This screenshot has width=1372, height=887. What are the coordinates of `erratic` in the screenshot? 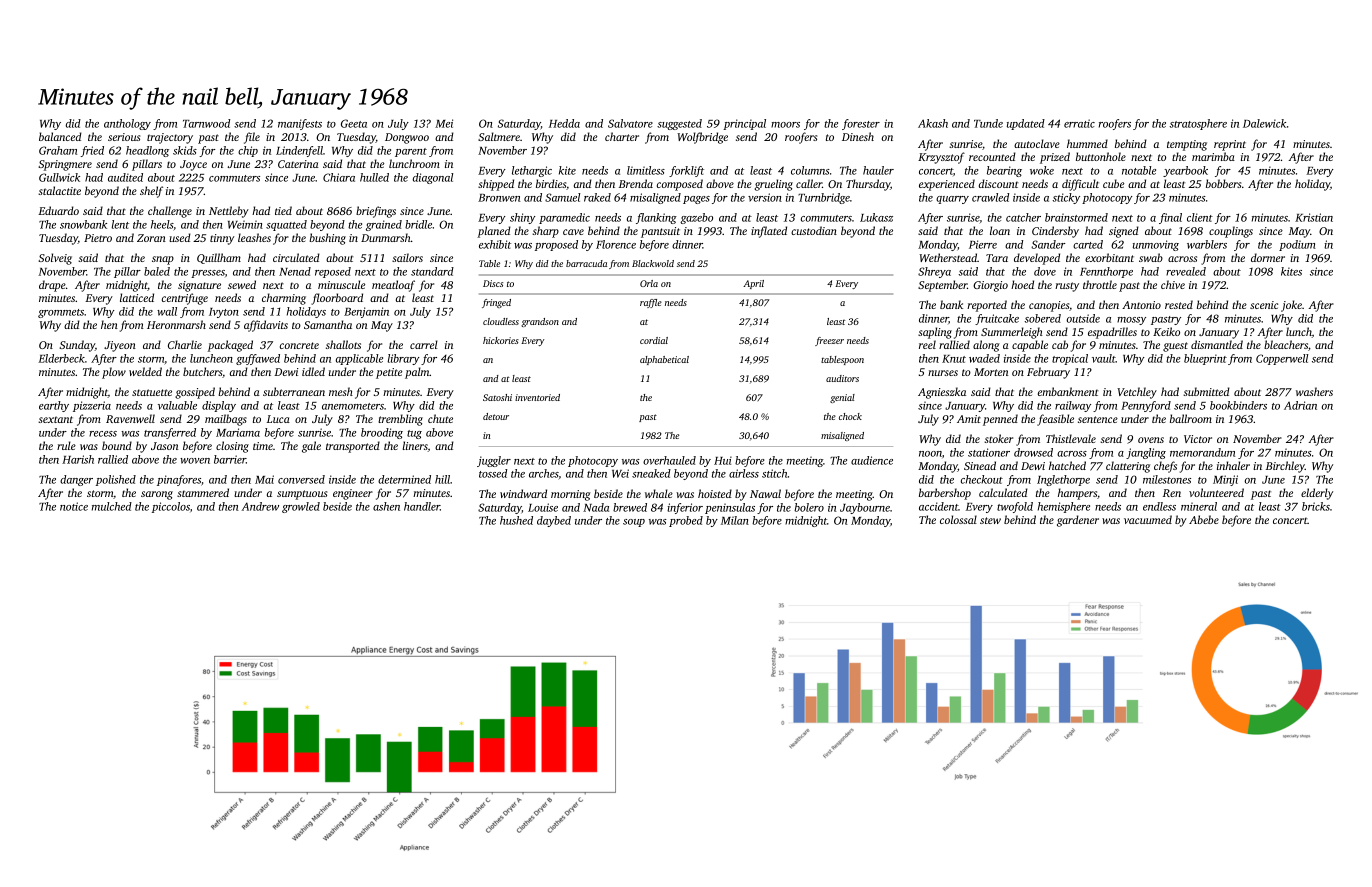 It's located at (1079, 123).
